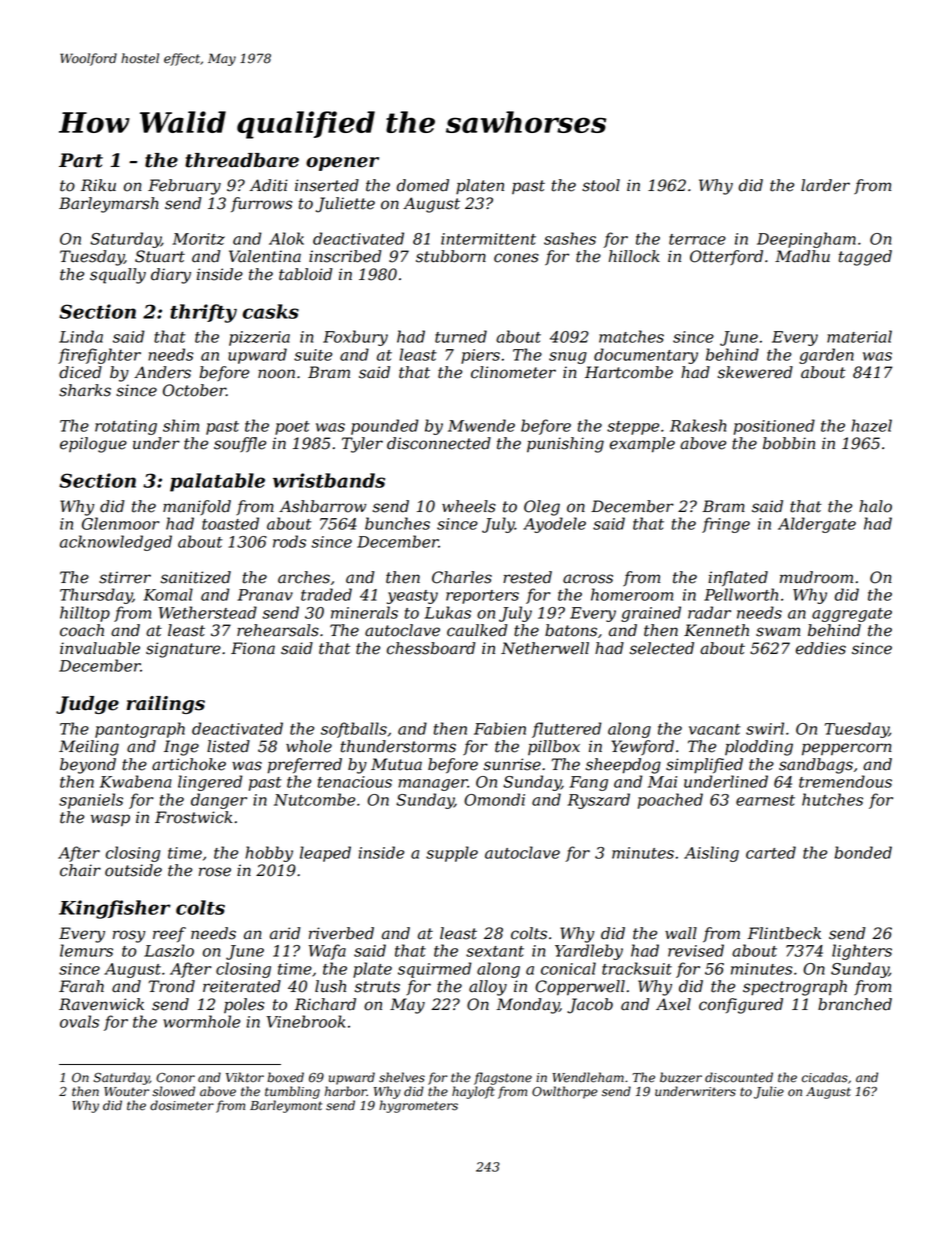 This screenshot has width=952, height=1233. I want to click on hayloft, so click(473, 1092).
